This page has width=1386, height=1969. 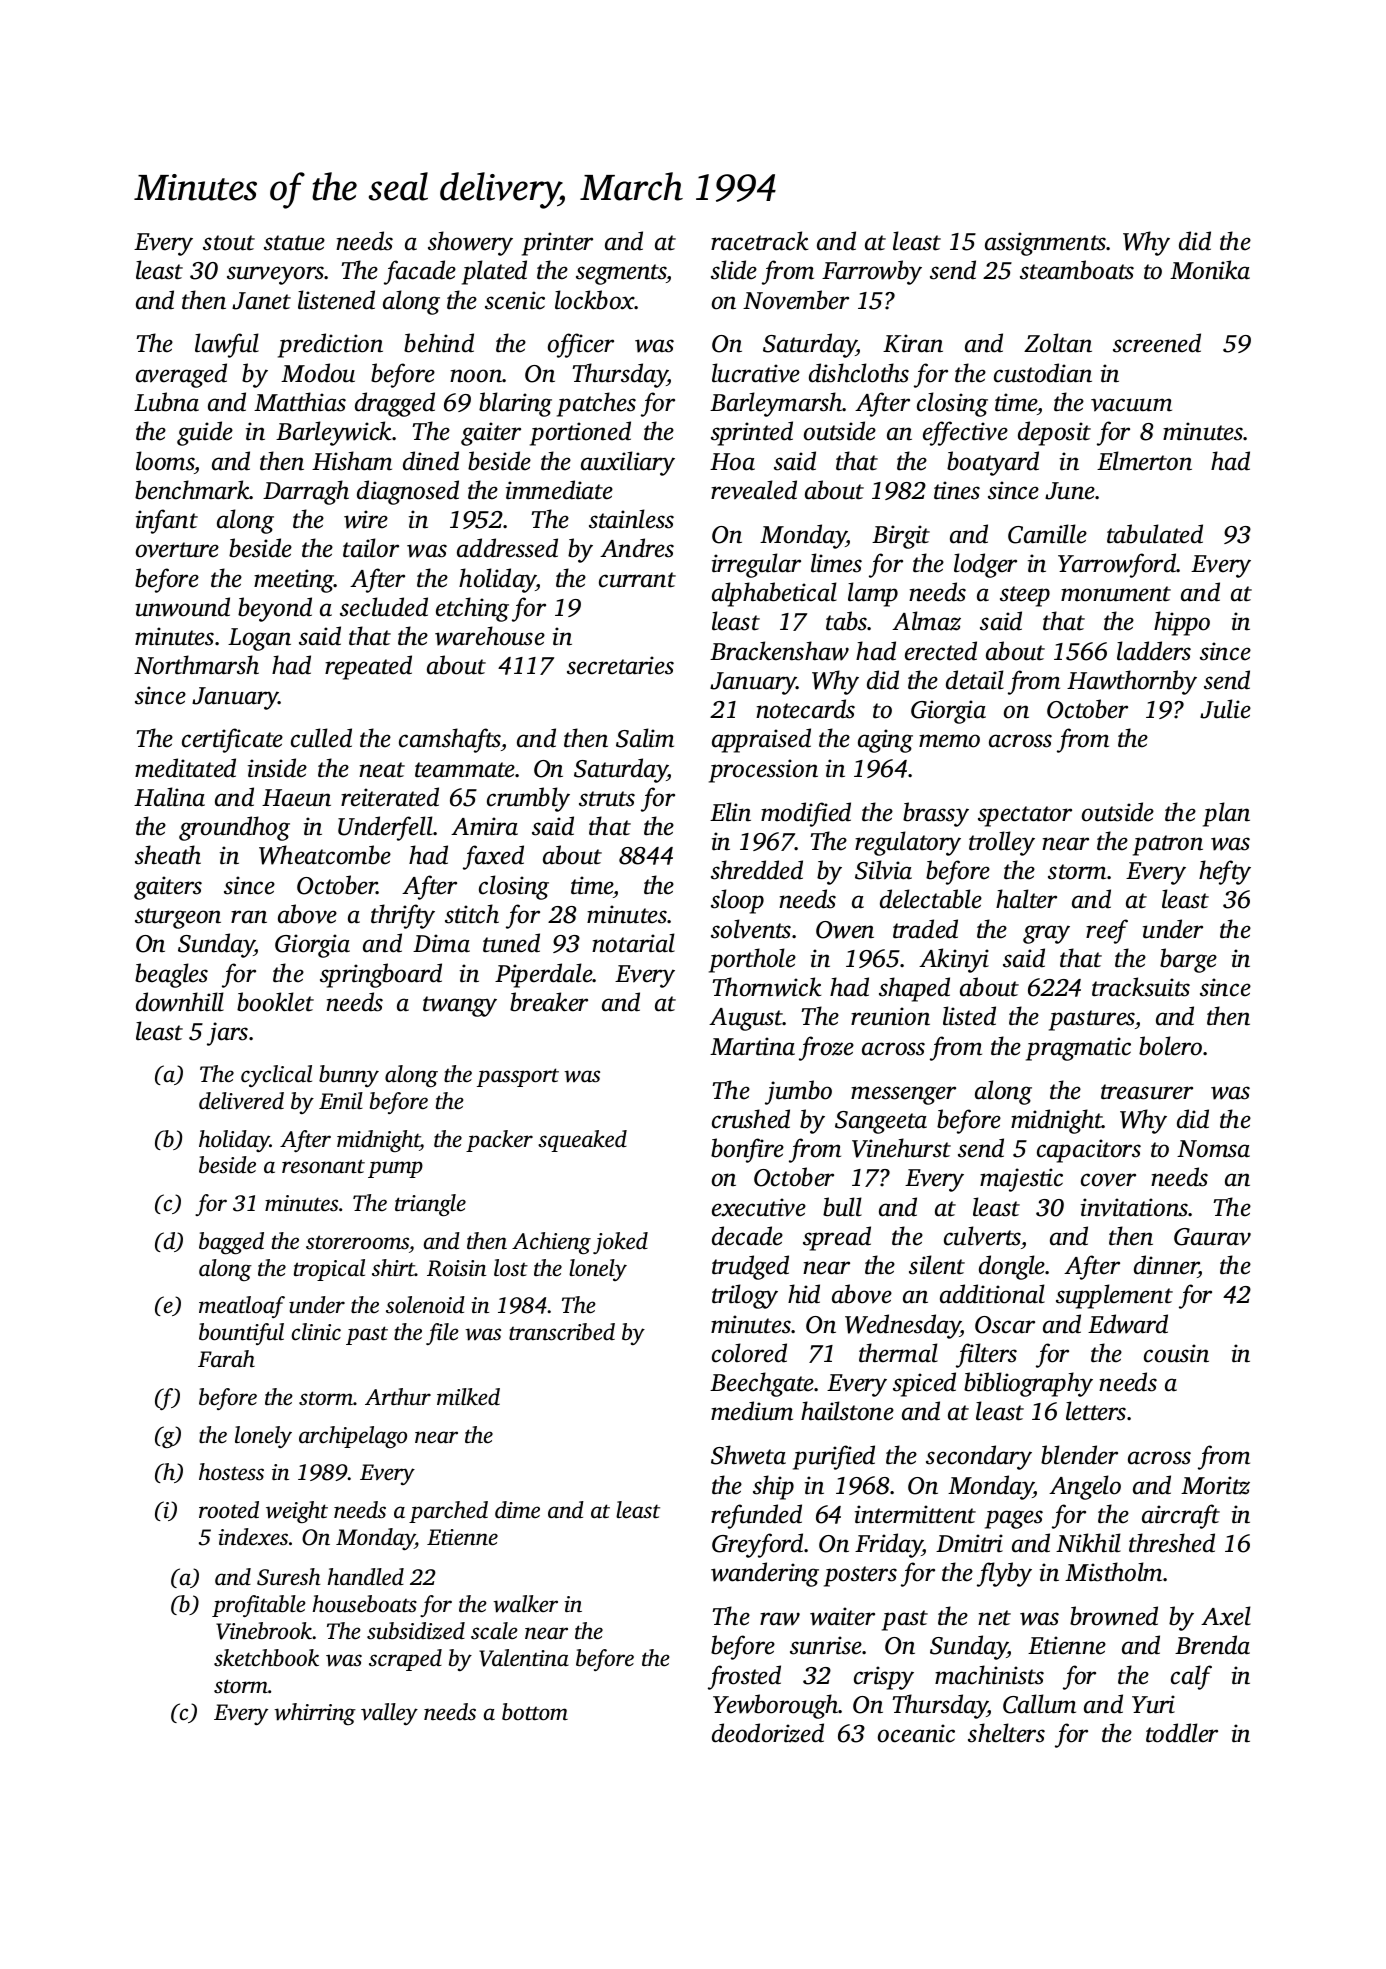 I want to click on Achieng, so click(x=551, y=1243).
